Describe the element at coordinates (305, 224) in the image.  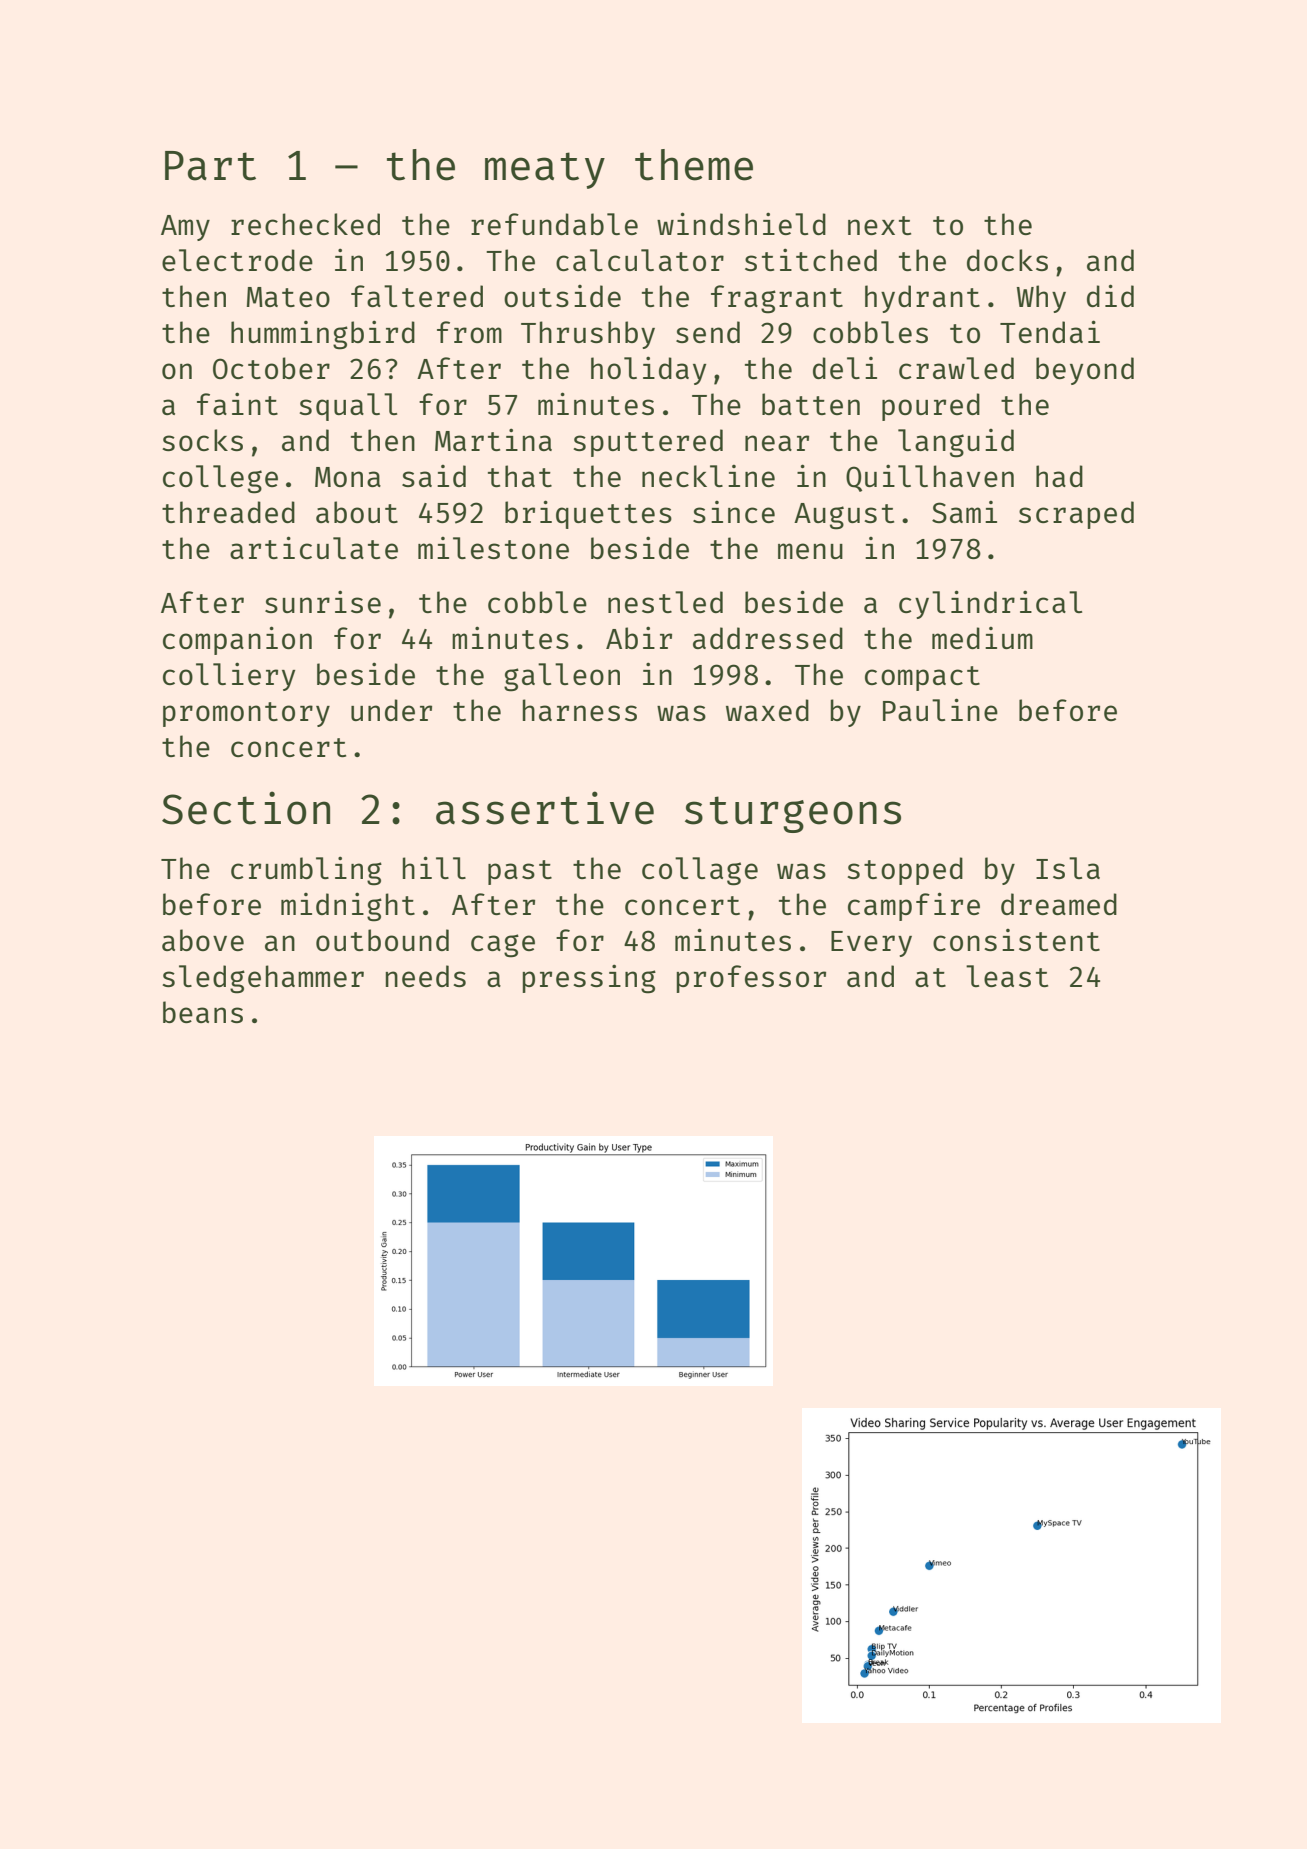
I see `rechecked` at that location.
